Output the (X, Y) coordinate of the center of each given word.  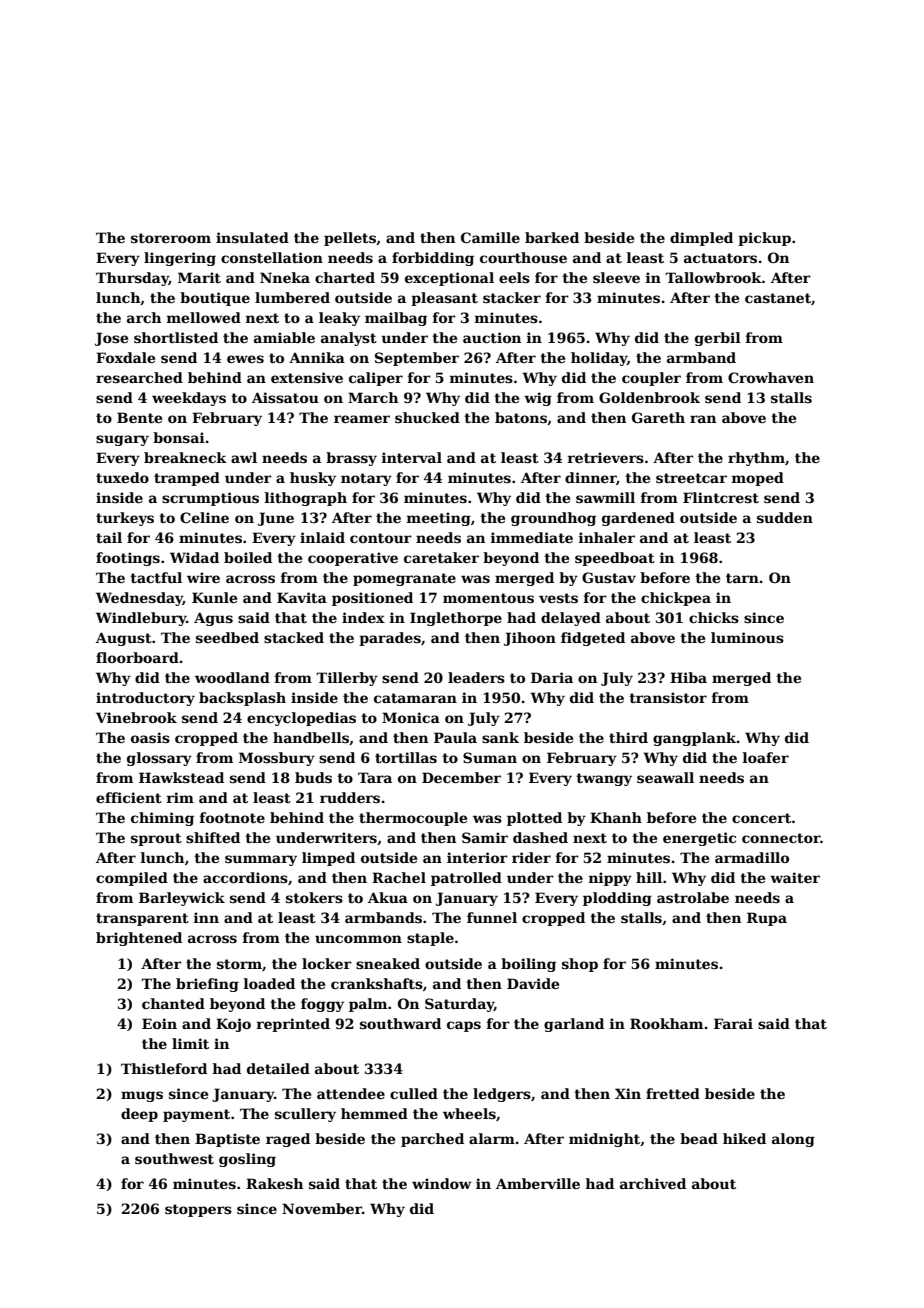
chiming (162, 819)
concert (761, 818)
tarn (742, 578)
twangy (604, 779)
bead (699, 1138)
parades (390, 639)
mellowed (204, 317)
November (322, 1208)
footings (128, 559)
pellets (350, 239)
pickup (764, 239)
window (442, 1183)
